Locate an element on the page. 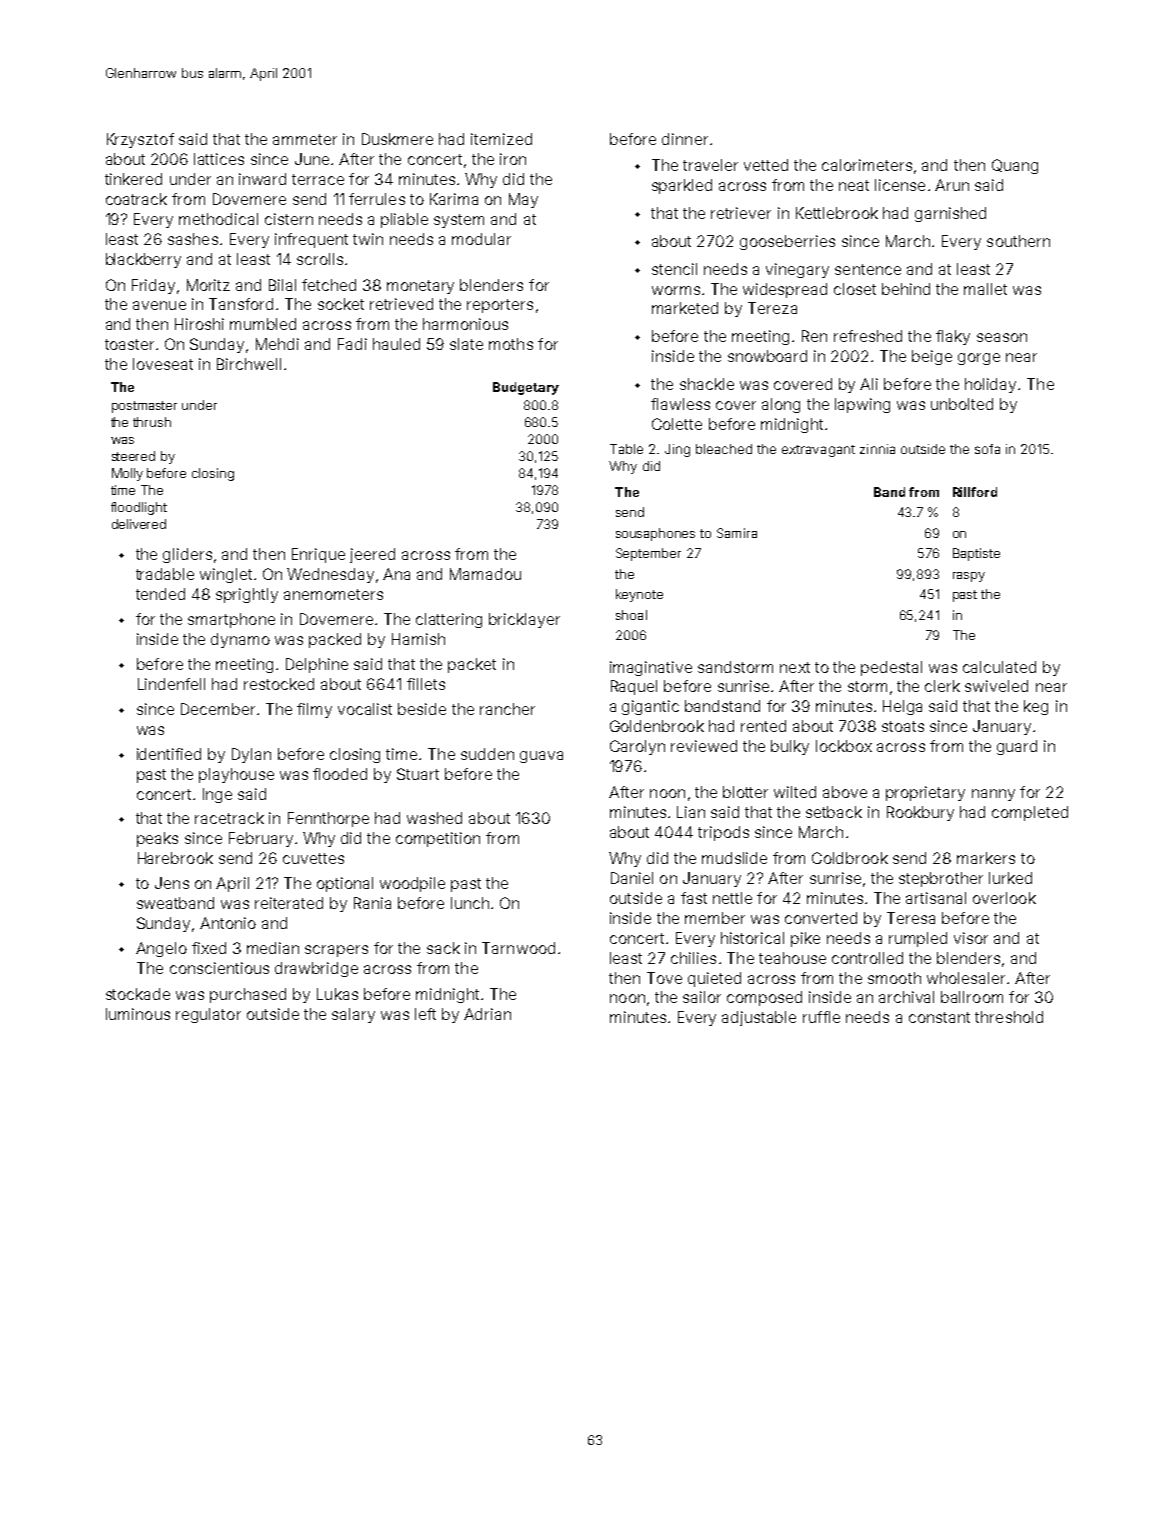  moths is located at coordinates (511, 344).
